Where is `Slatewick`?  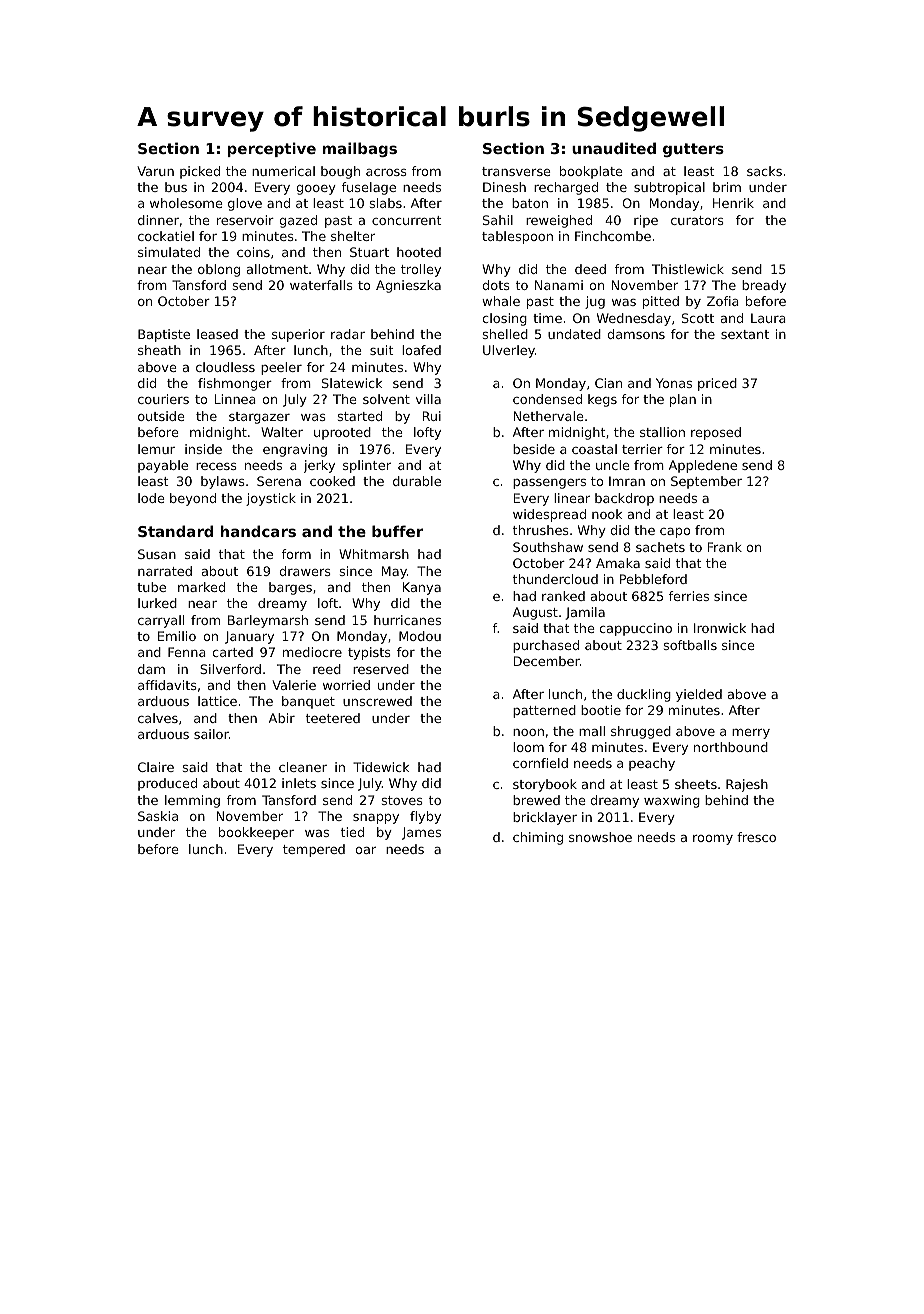
Slatewick is located at coordinates (352, 383).
